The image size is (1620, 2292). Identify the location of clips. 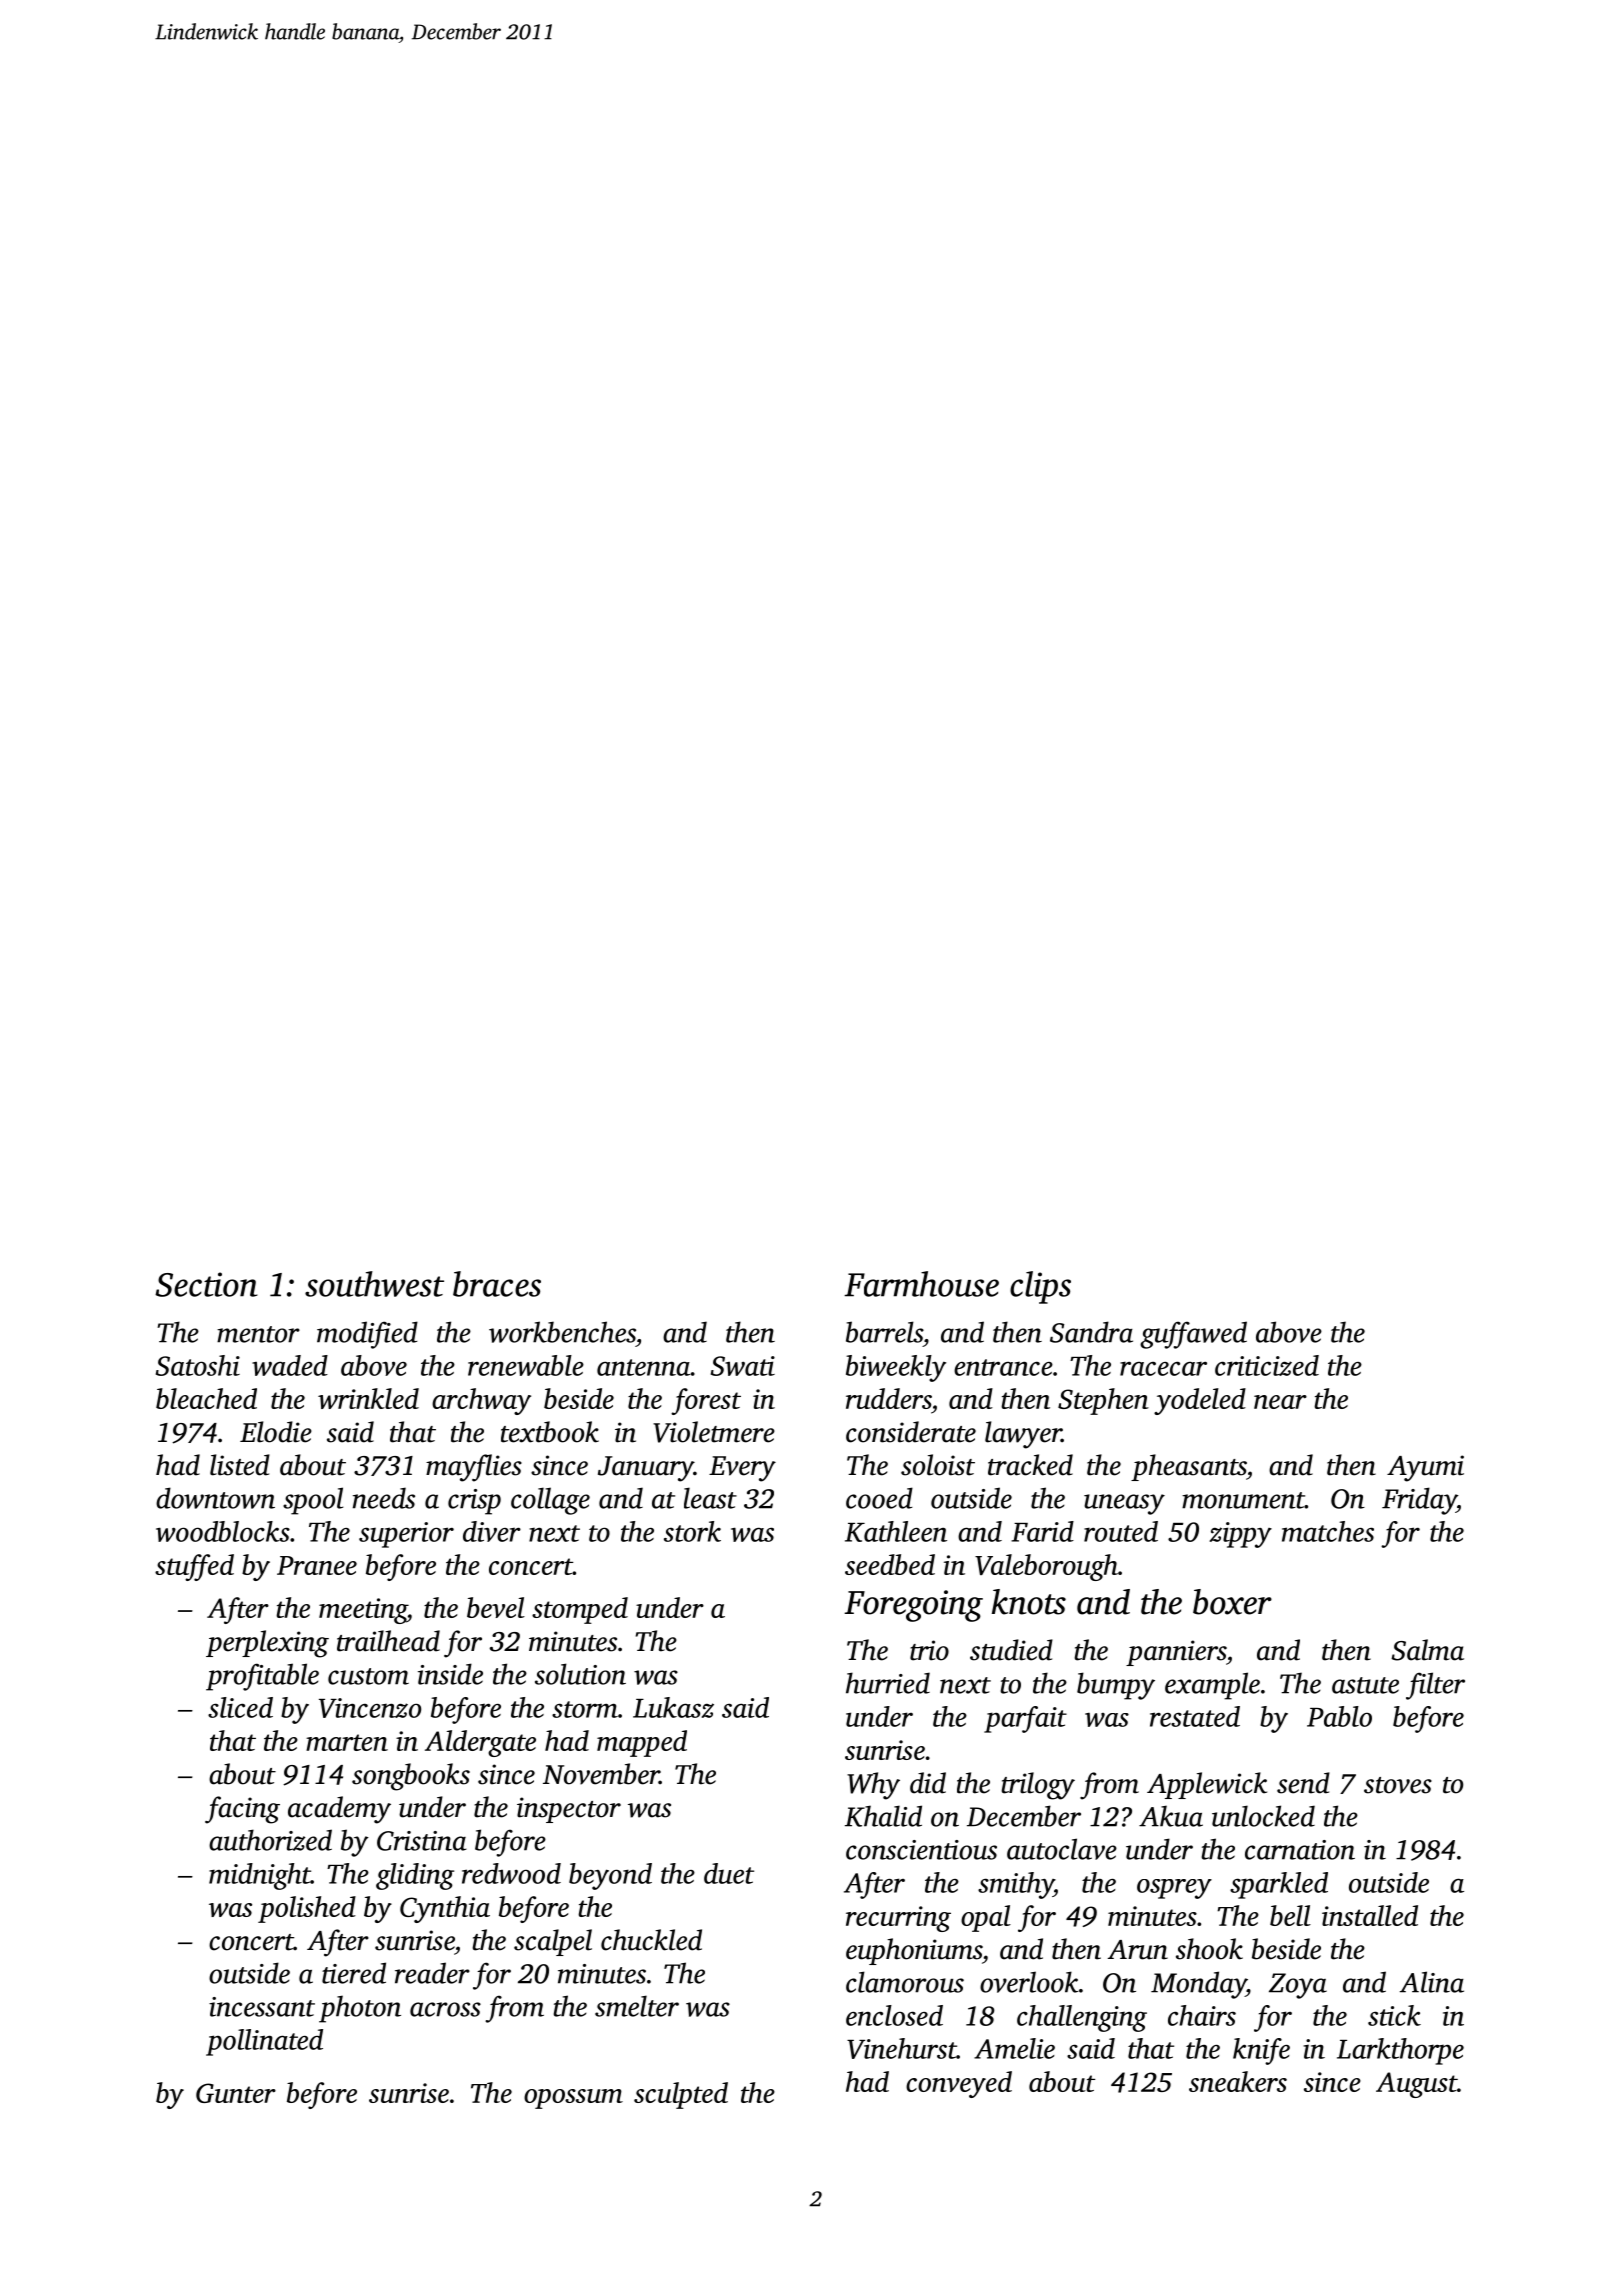
(1040, 1287).
